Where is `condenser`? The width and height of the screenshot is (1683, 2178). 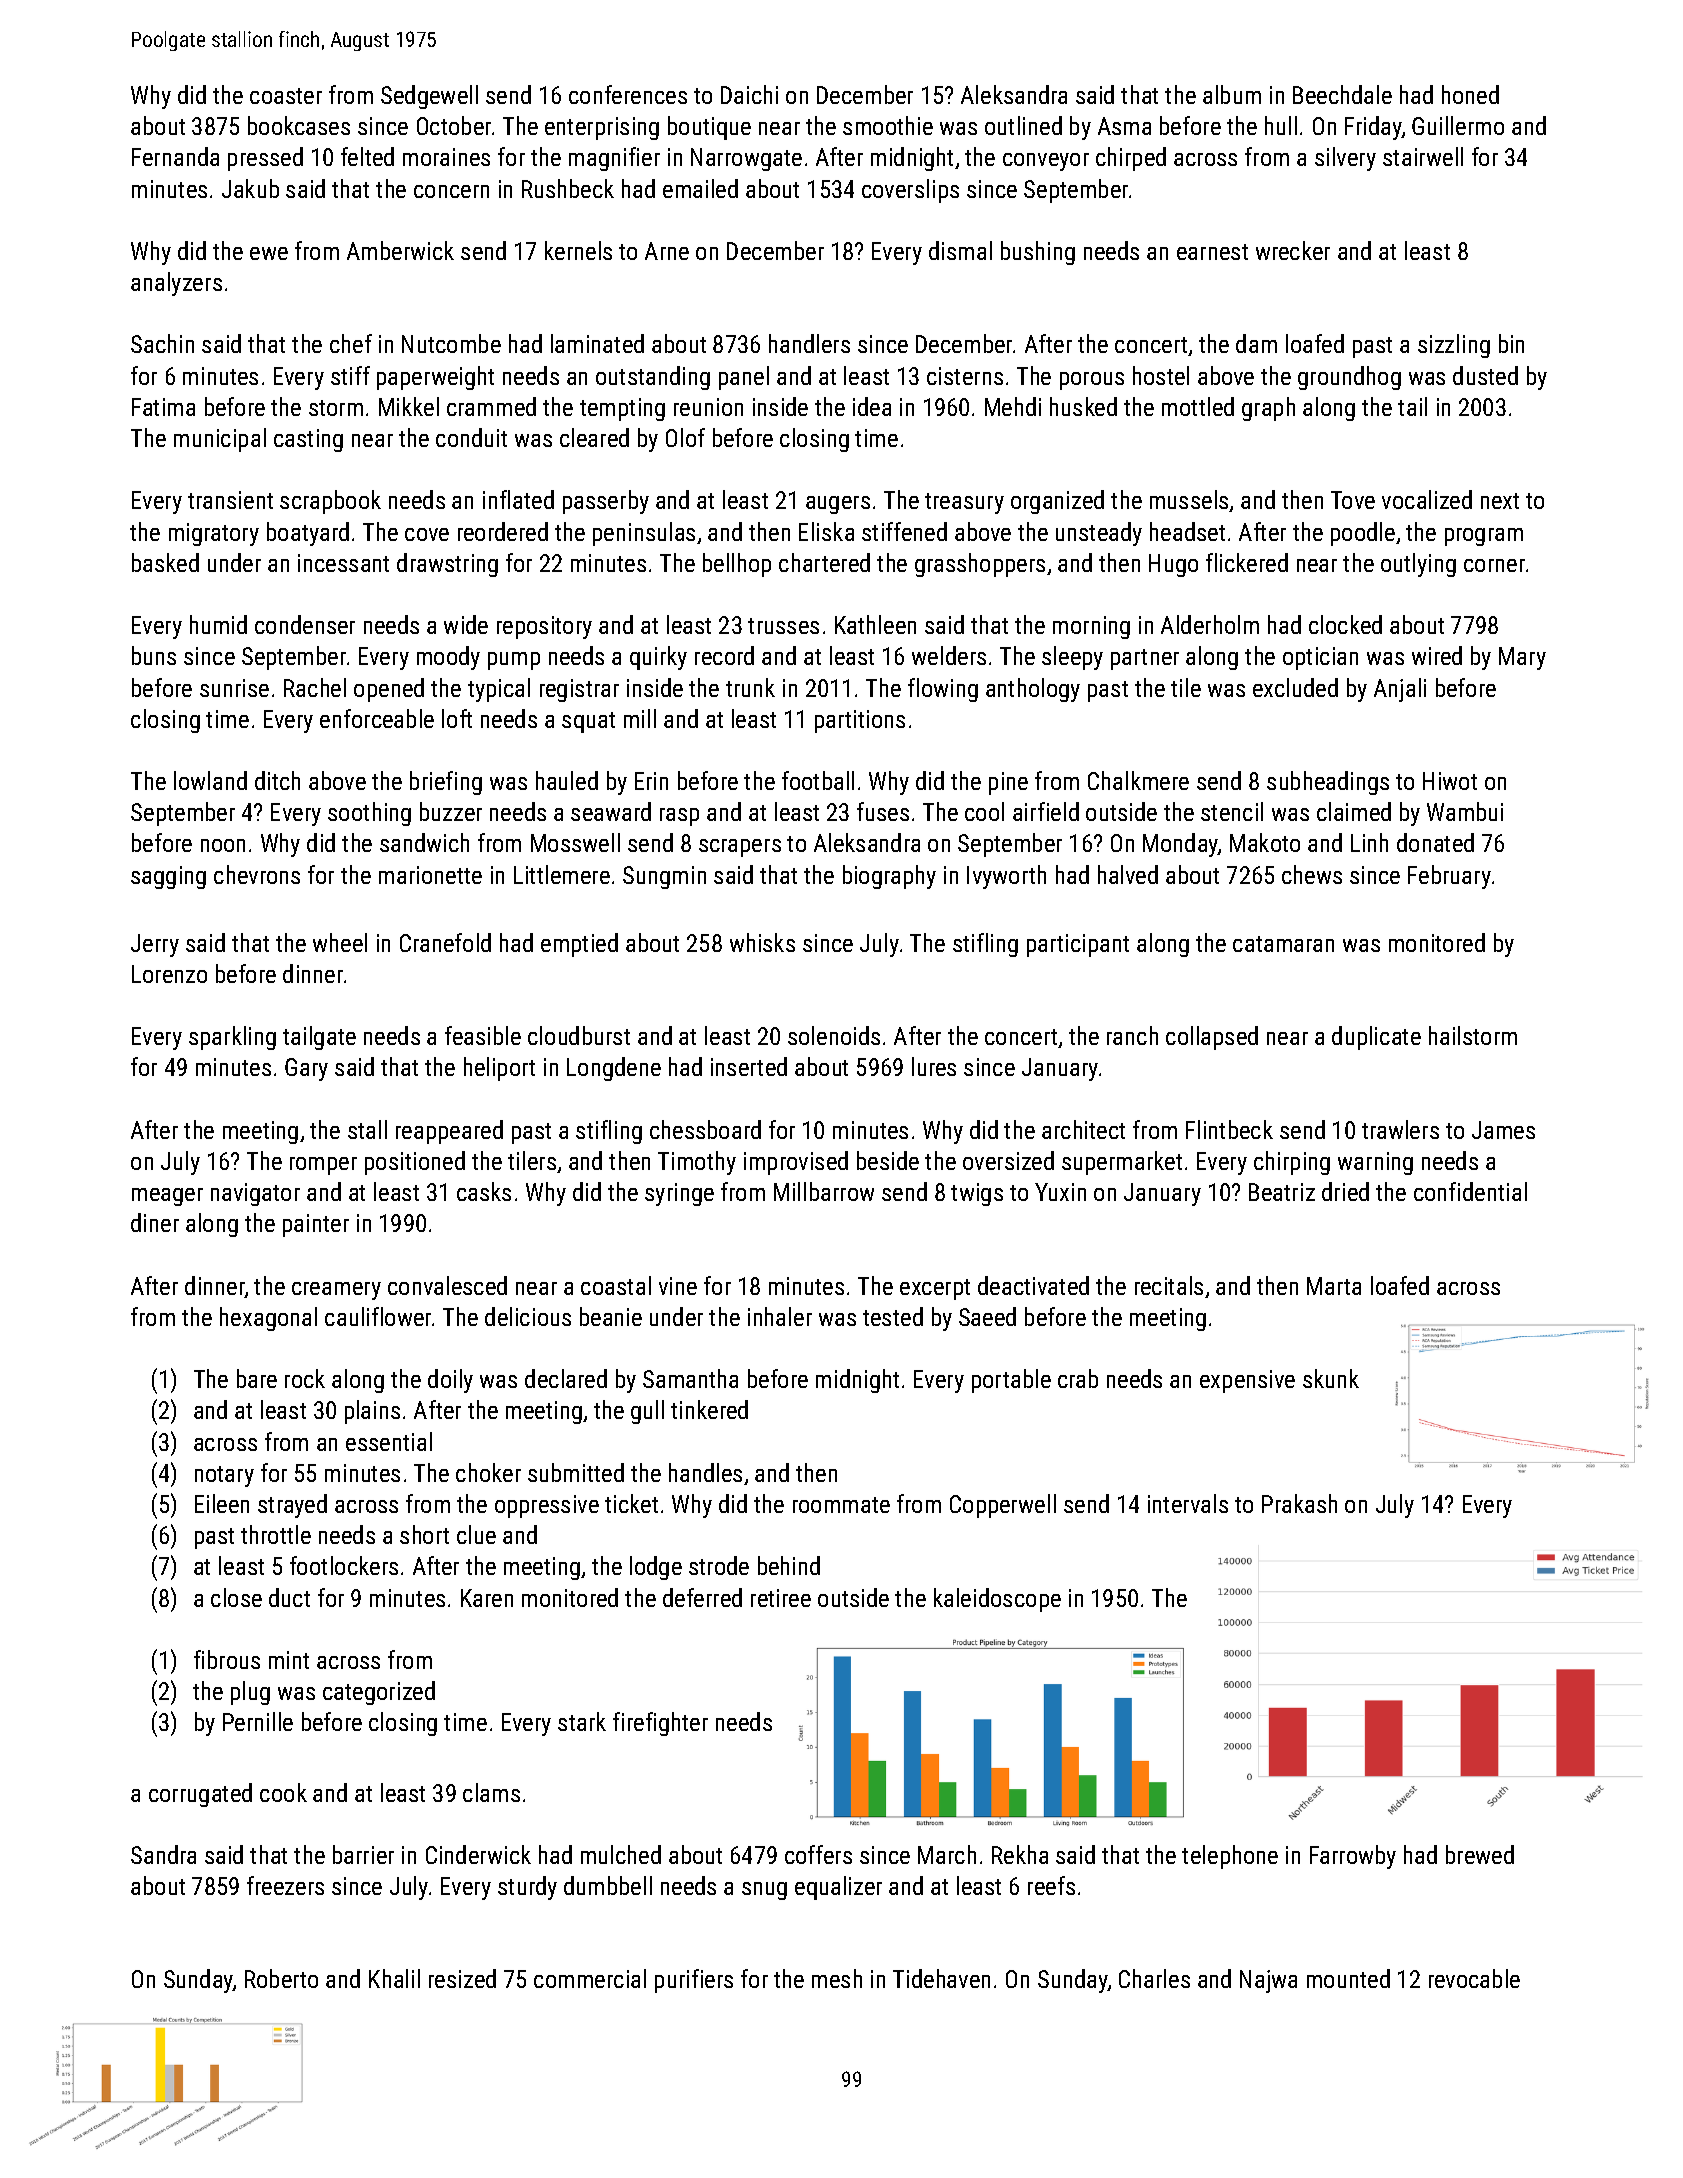
condenser is located at coordinates (305, 624).
